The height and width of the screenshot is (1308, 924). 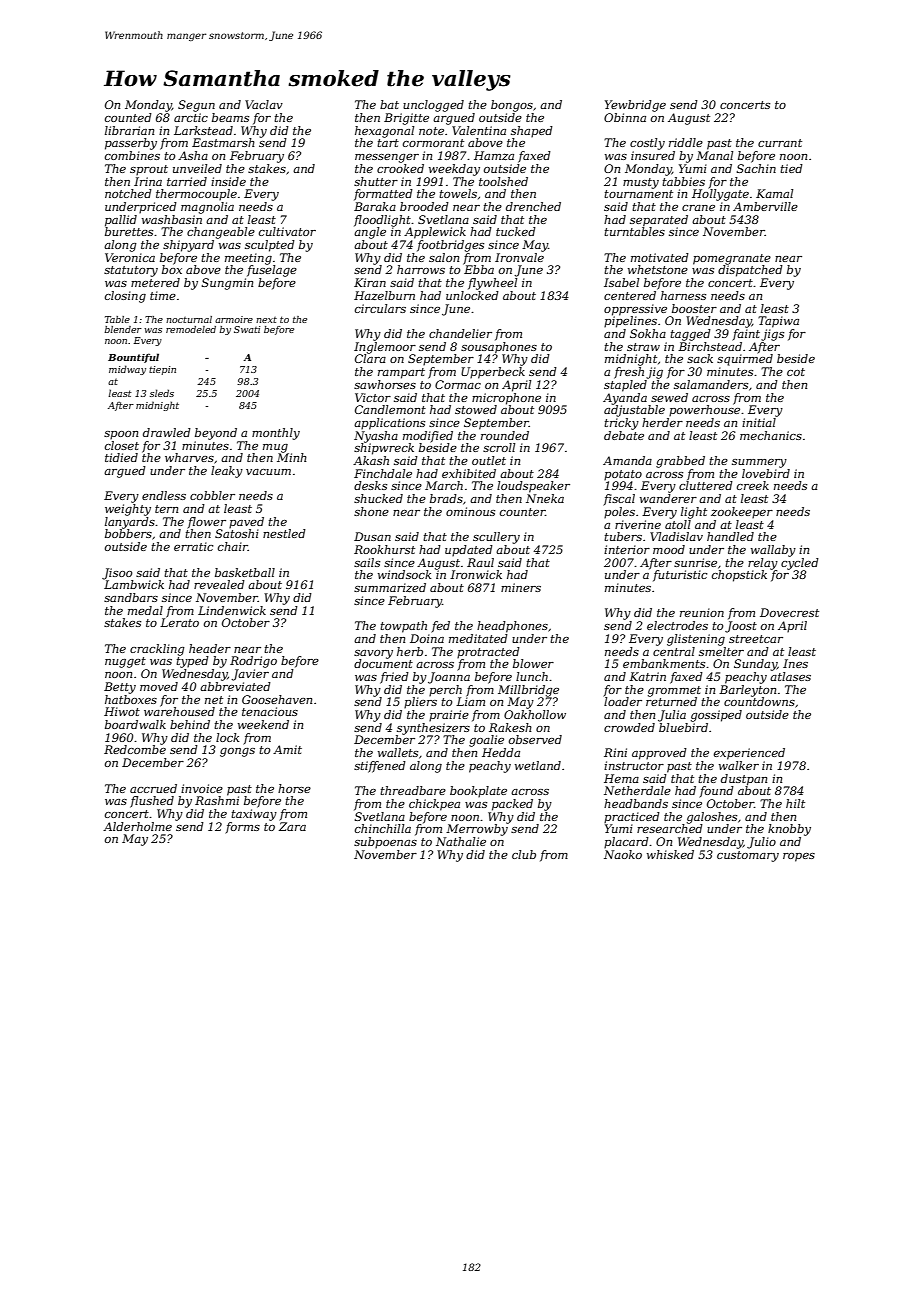 I want to click on musty, so click(x=641, y=183).
